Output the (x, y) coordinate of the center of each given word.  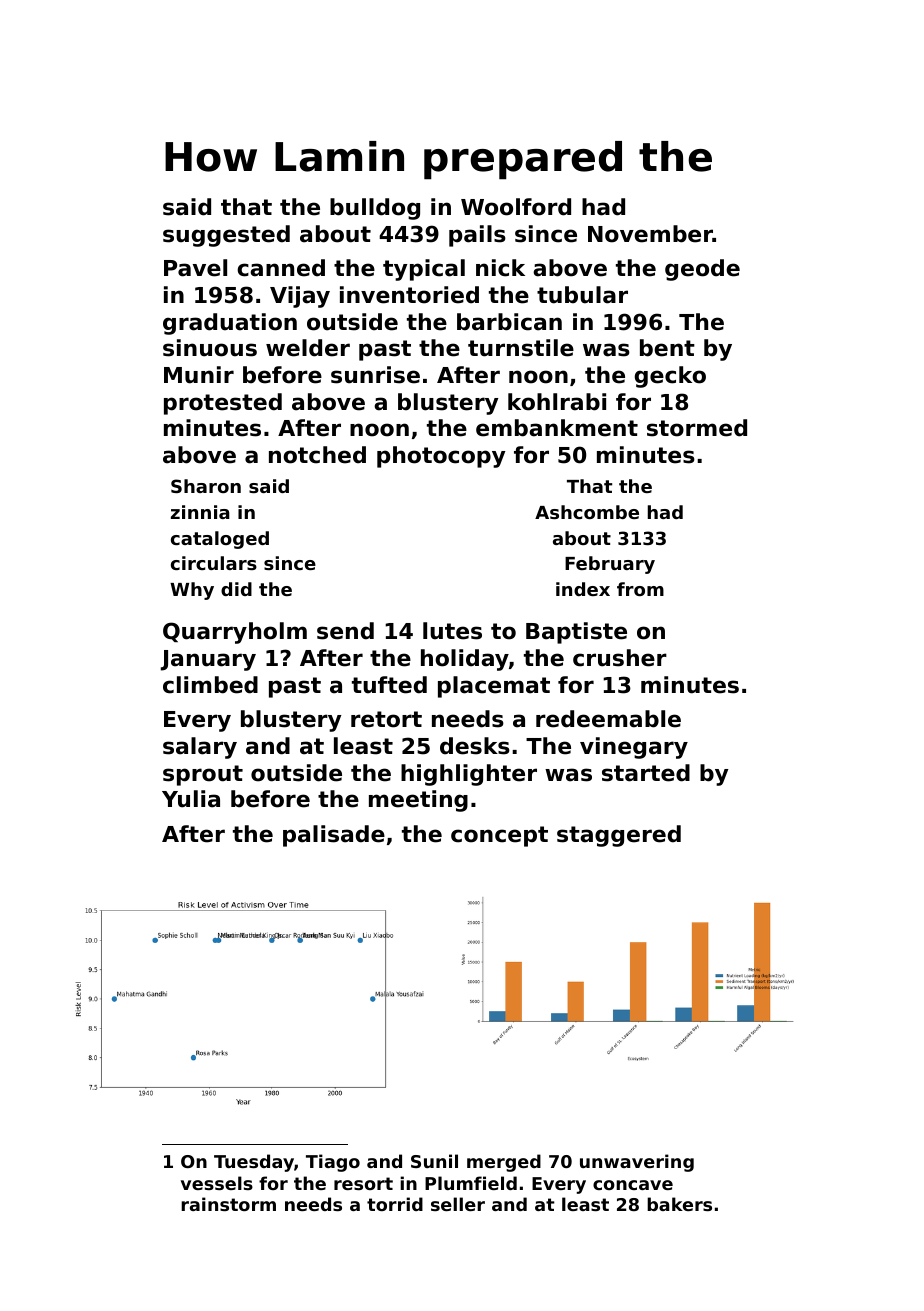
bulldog (375, 209)
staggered (619, 836)
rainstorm (228, 1204)
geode (702, 270)
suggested (226, 236)
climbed (210, 685)
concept (499, 836)
